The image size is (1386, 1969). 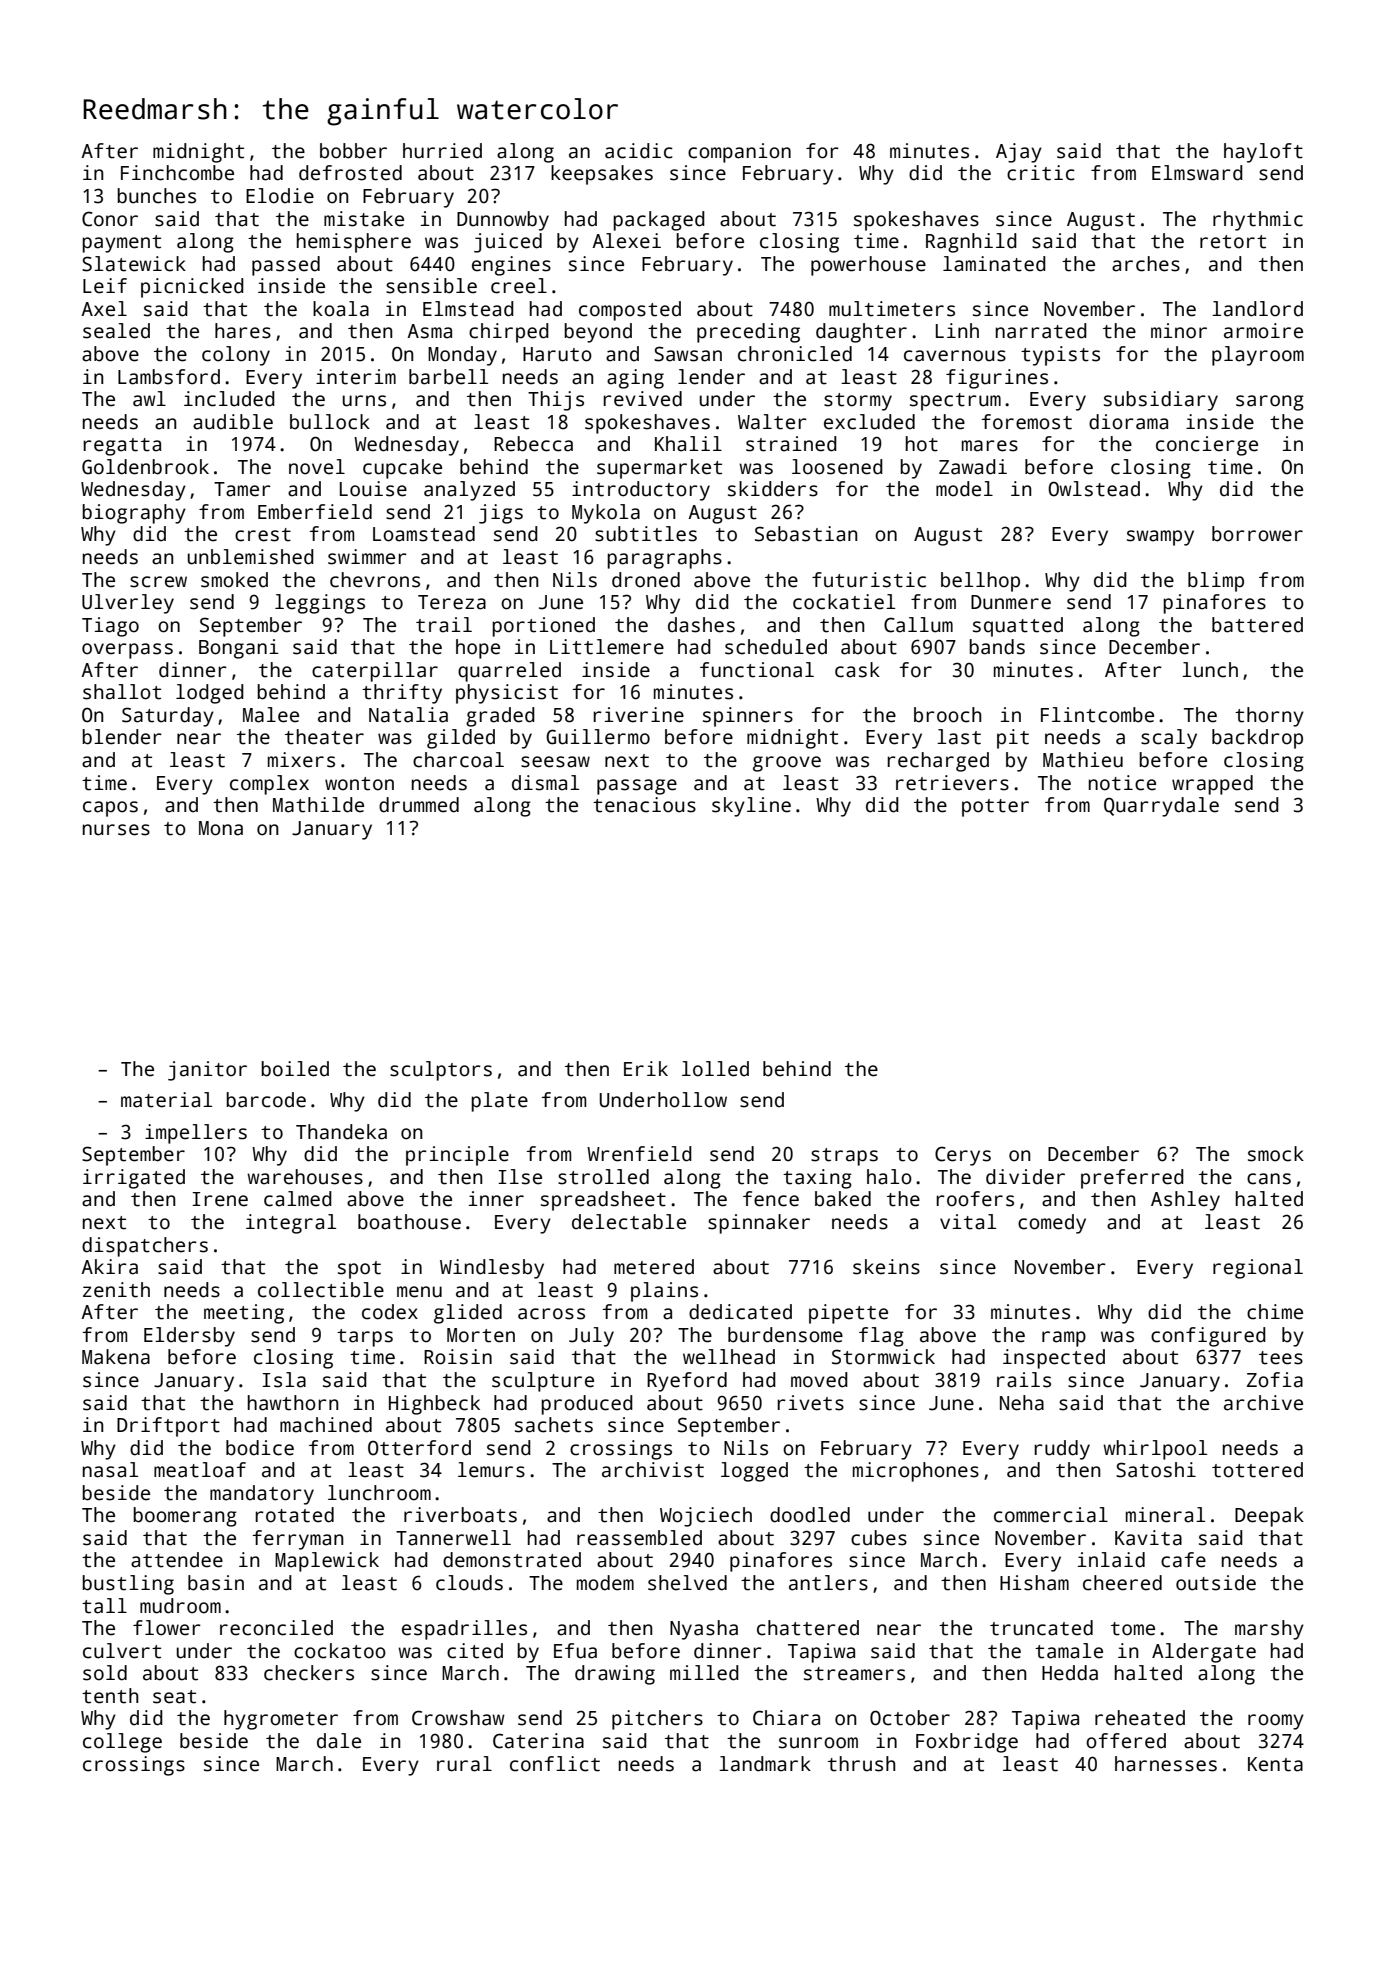 What do you see at coordinates (739, 153) in the screenshot?
I see `companion` at bounding box center [739, 153].
